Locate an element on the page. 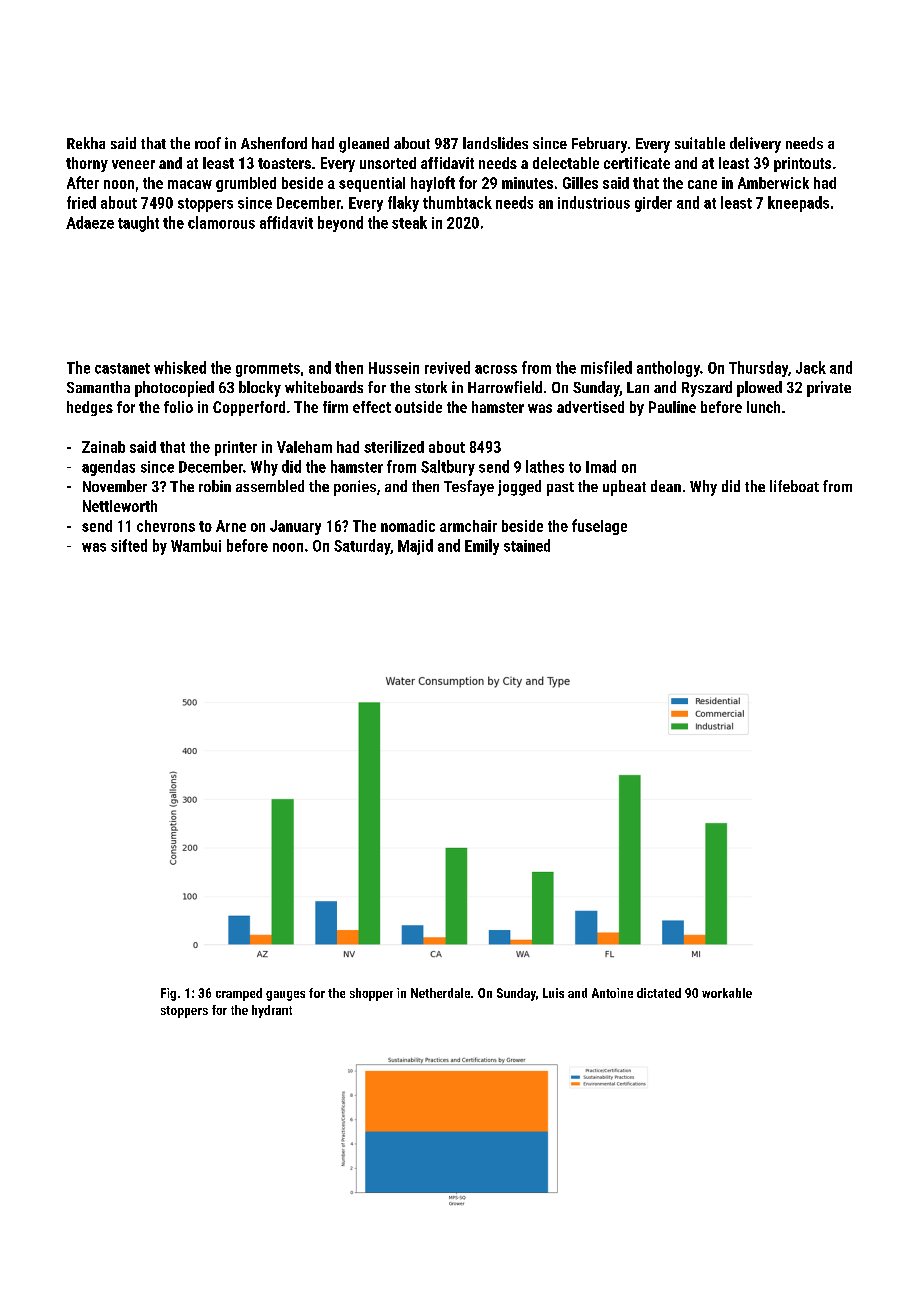 Image resolution: width=924 pixels, height=1314 pixels. lifeboat is located at coordinates (794, 486).
